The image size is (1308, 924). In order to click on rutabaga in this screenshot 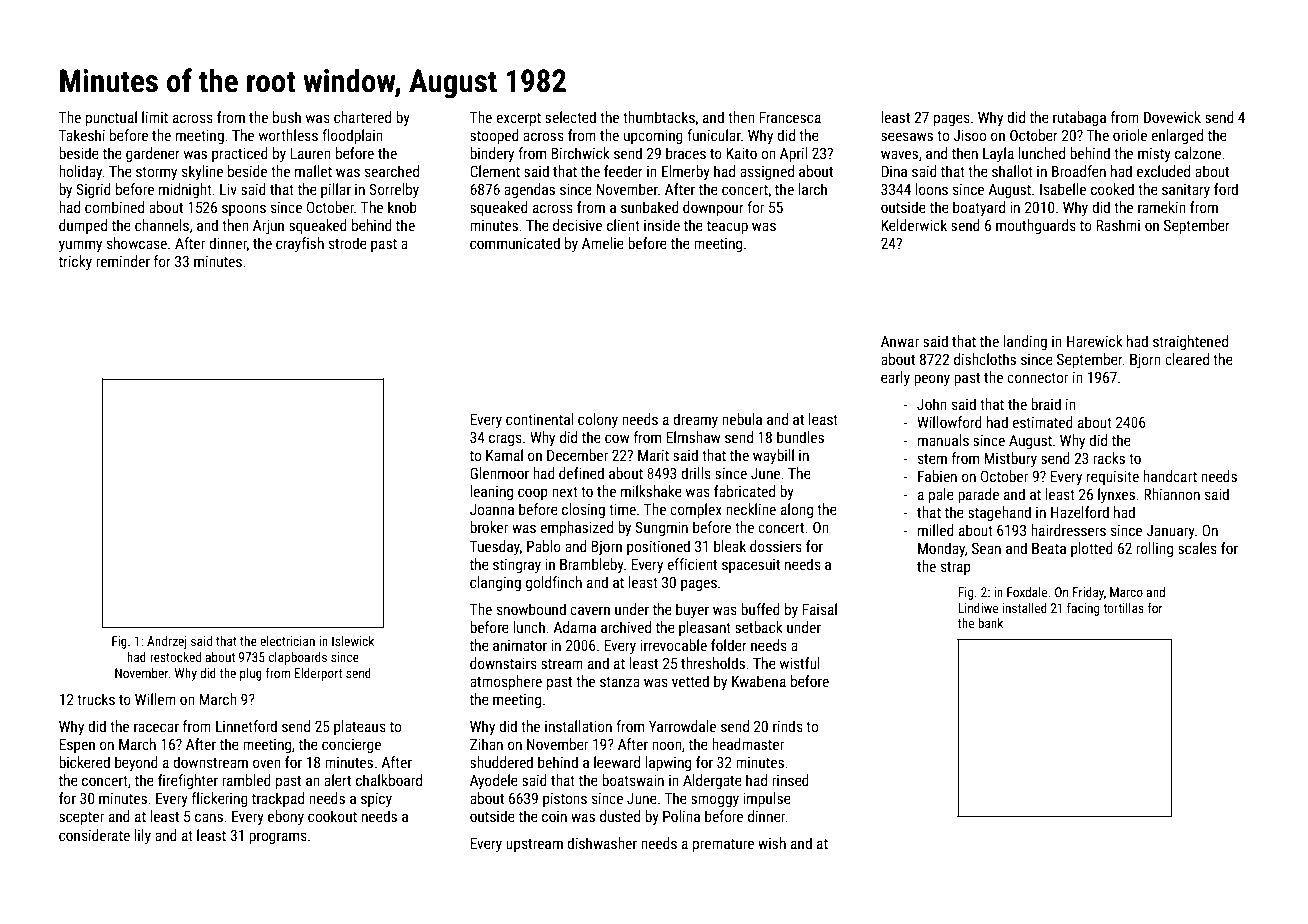, I will do `click(1079, 118)`.
